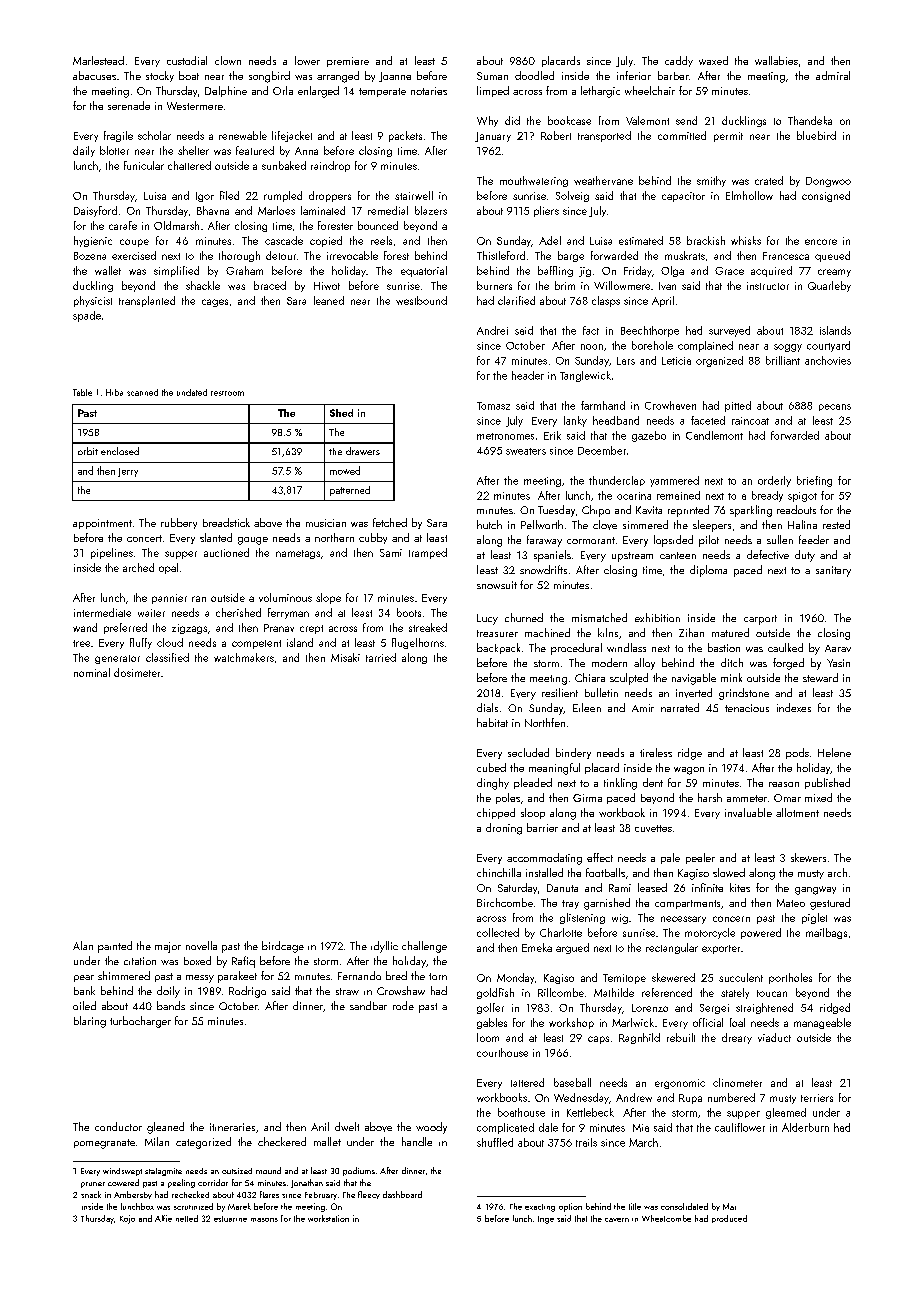 The image size is (924, 1308). I want to click on Inge, so click(546, 1220).
